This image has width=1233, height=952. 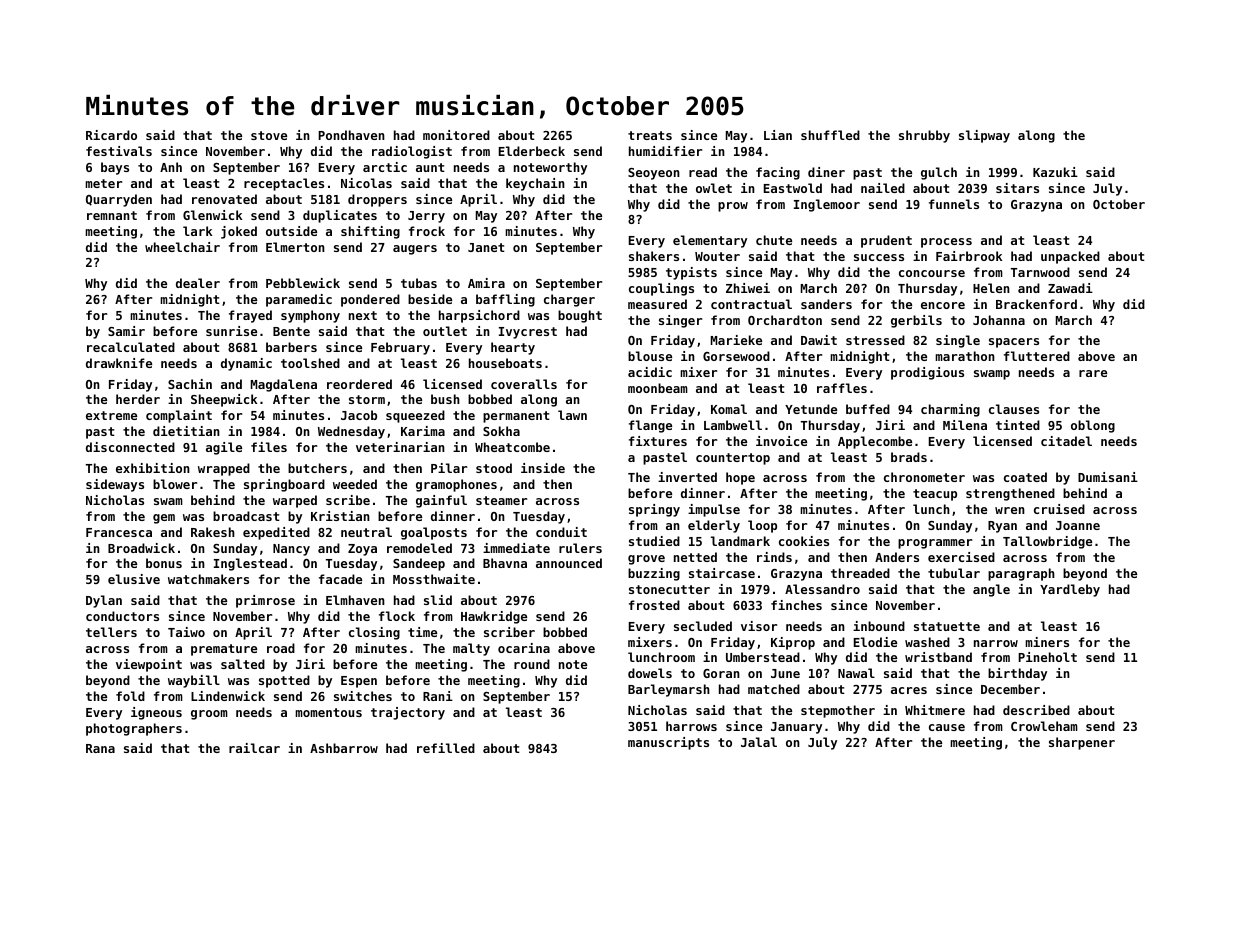 I want to click on slipway, so click(x=984, y=136).
